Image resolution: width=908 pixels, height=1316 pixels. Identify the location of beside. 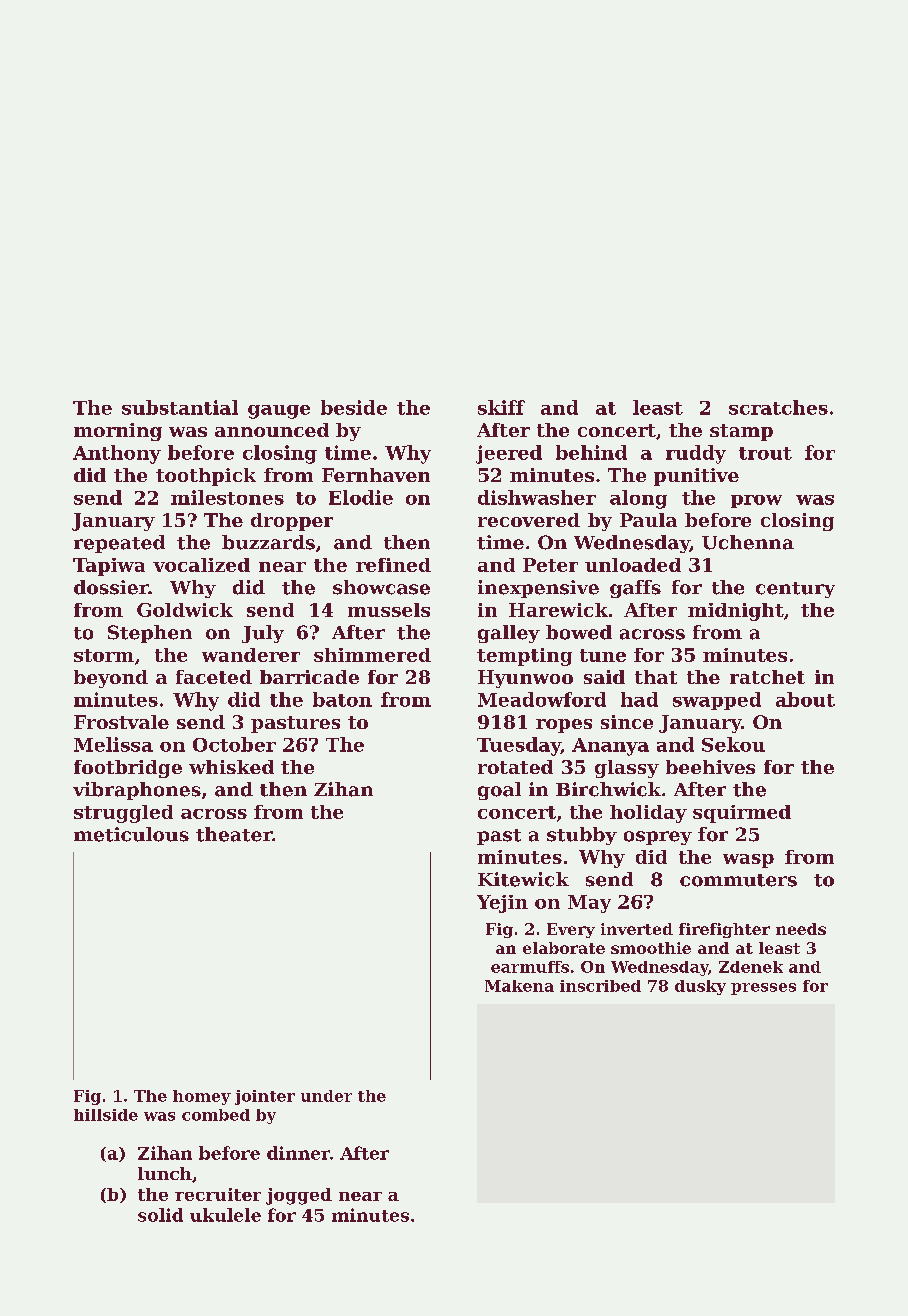
(354, 407).
